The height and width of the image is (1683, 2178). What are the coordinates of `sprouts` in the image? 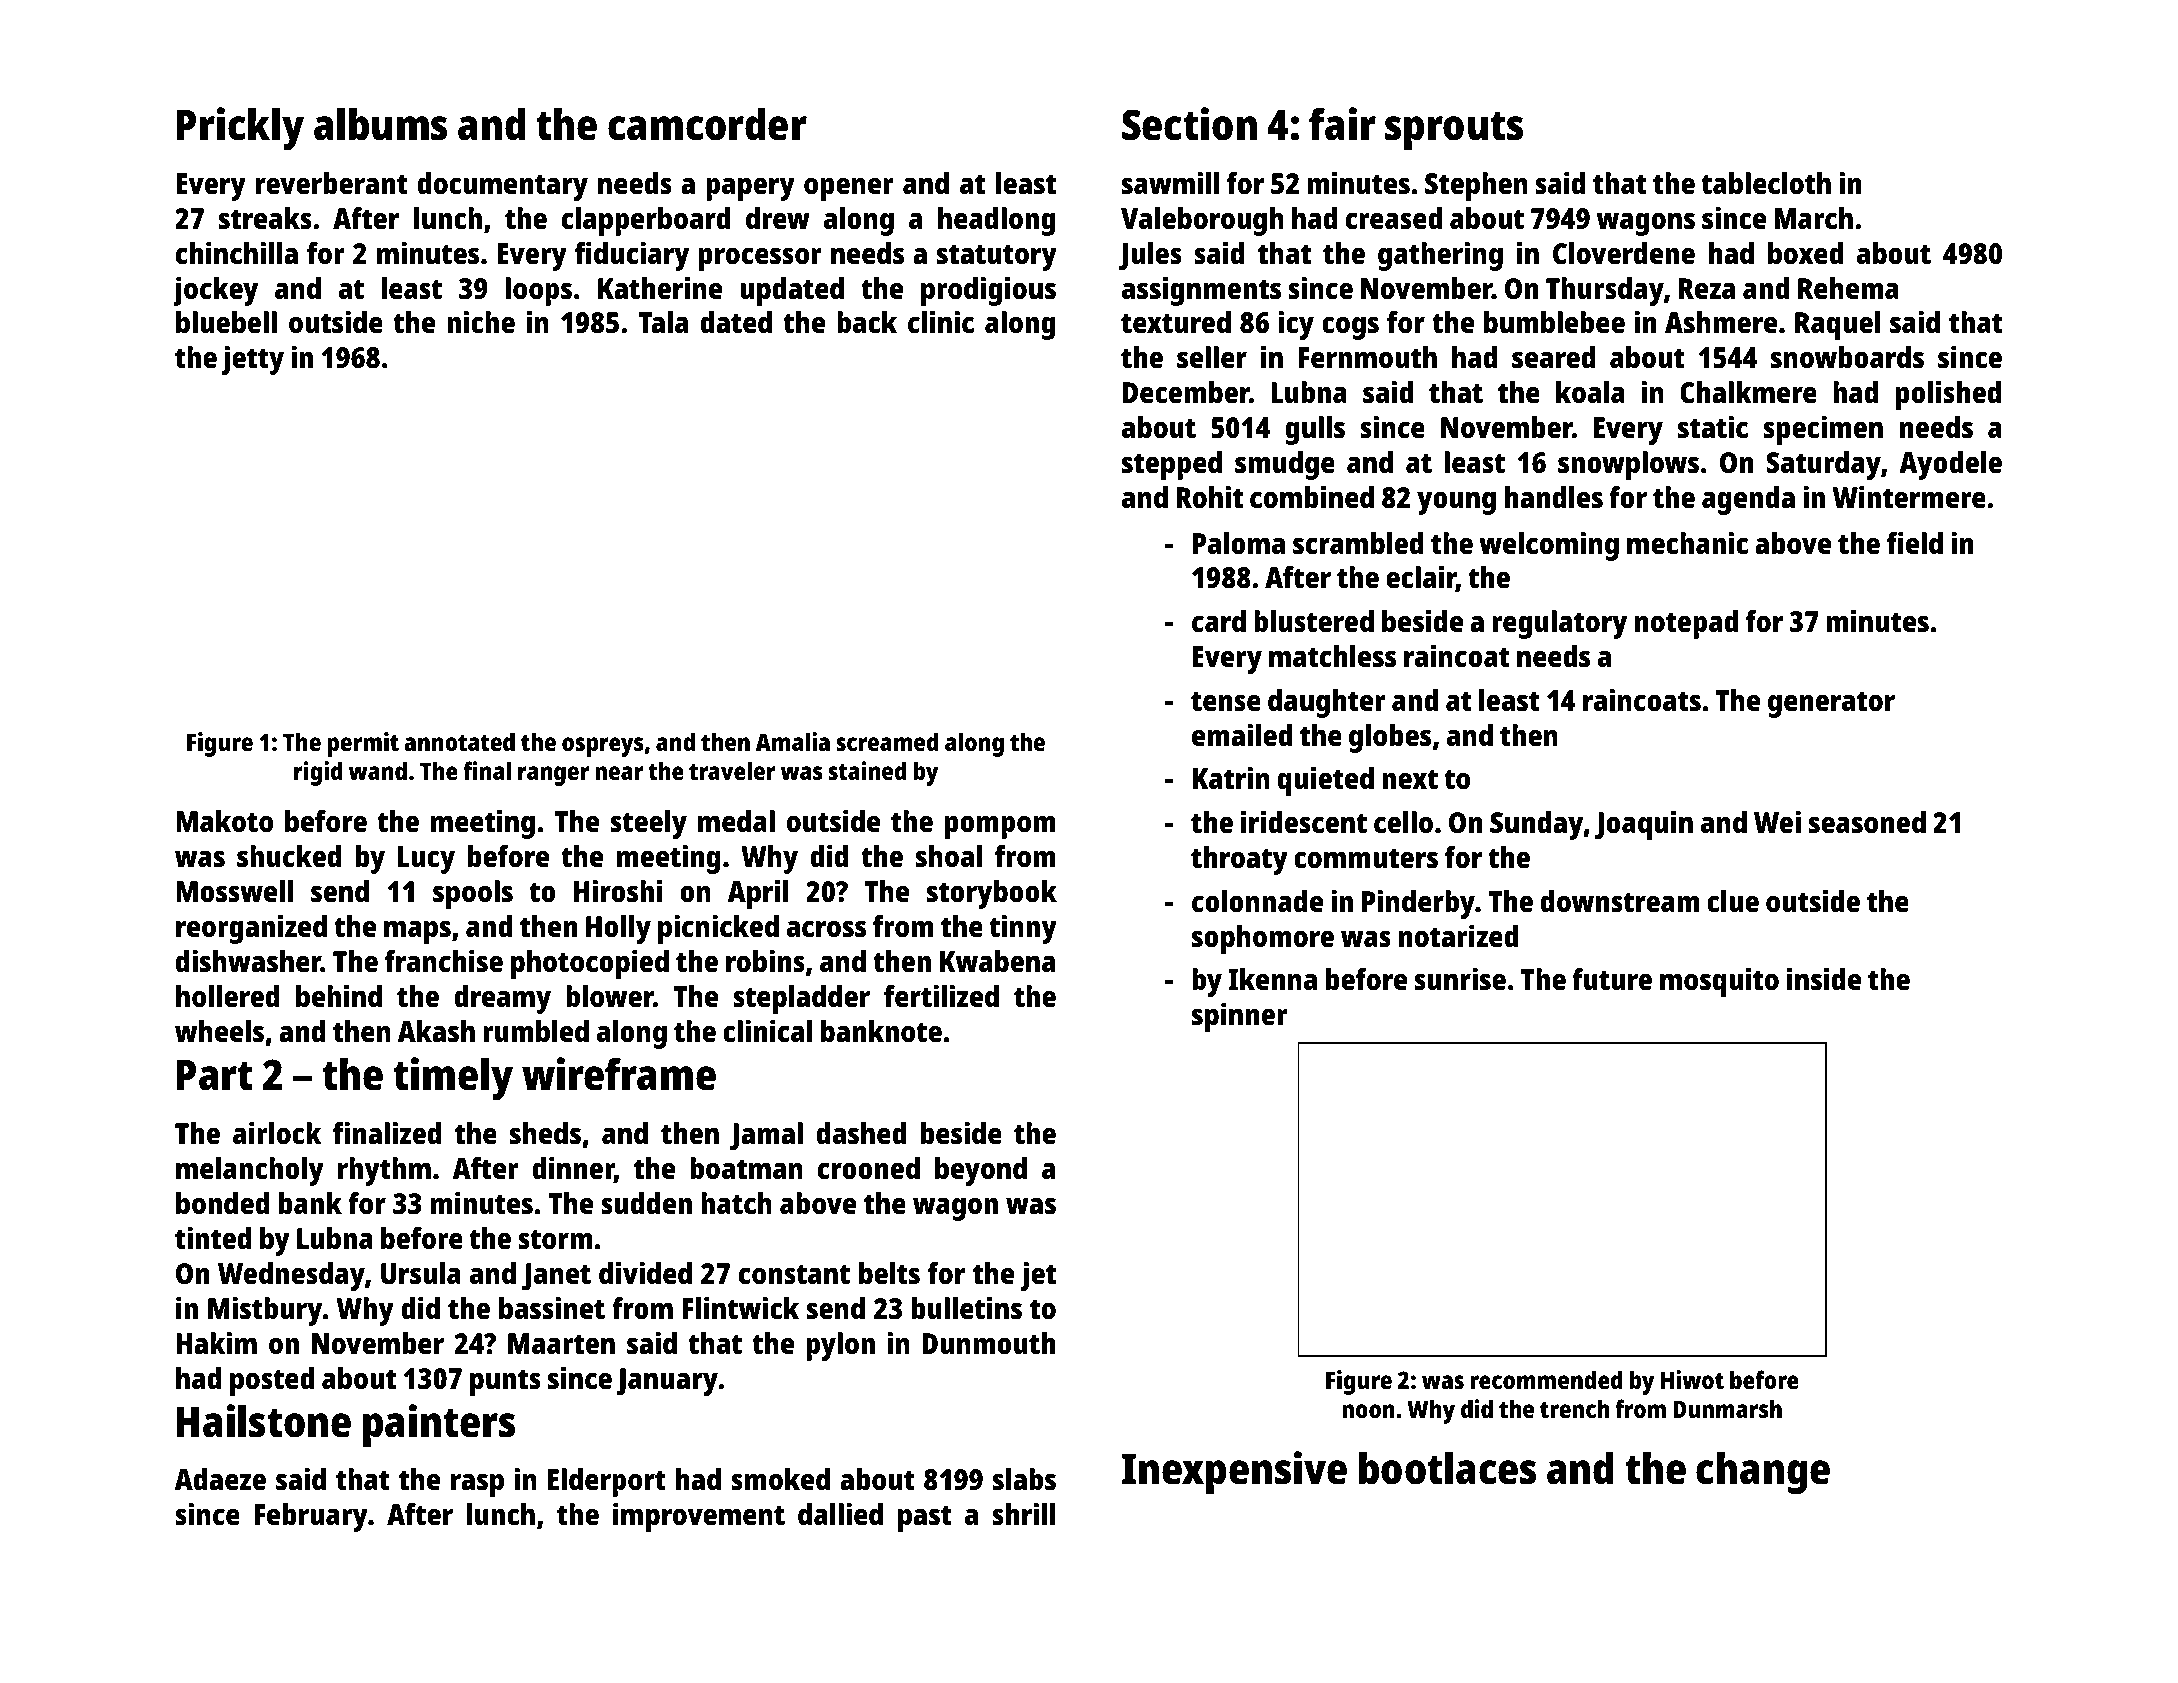 It's located at (1454, 131).
